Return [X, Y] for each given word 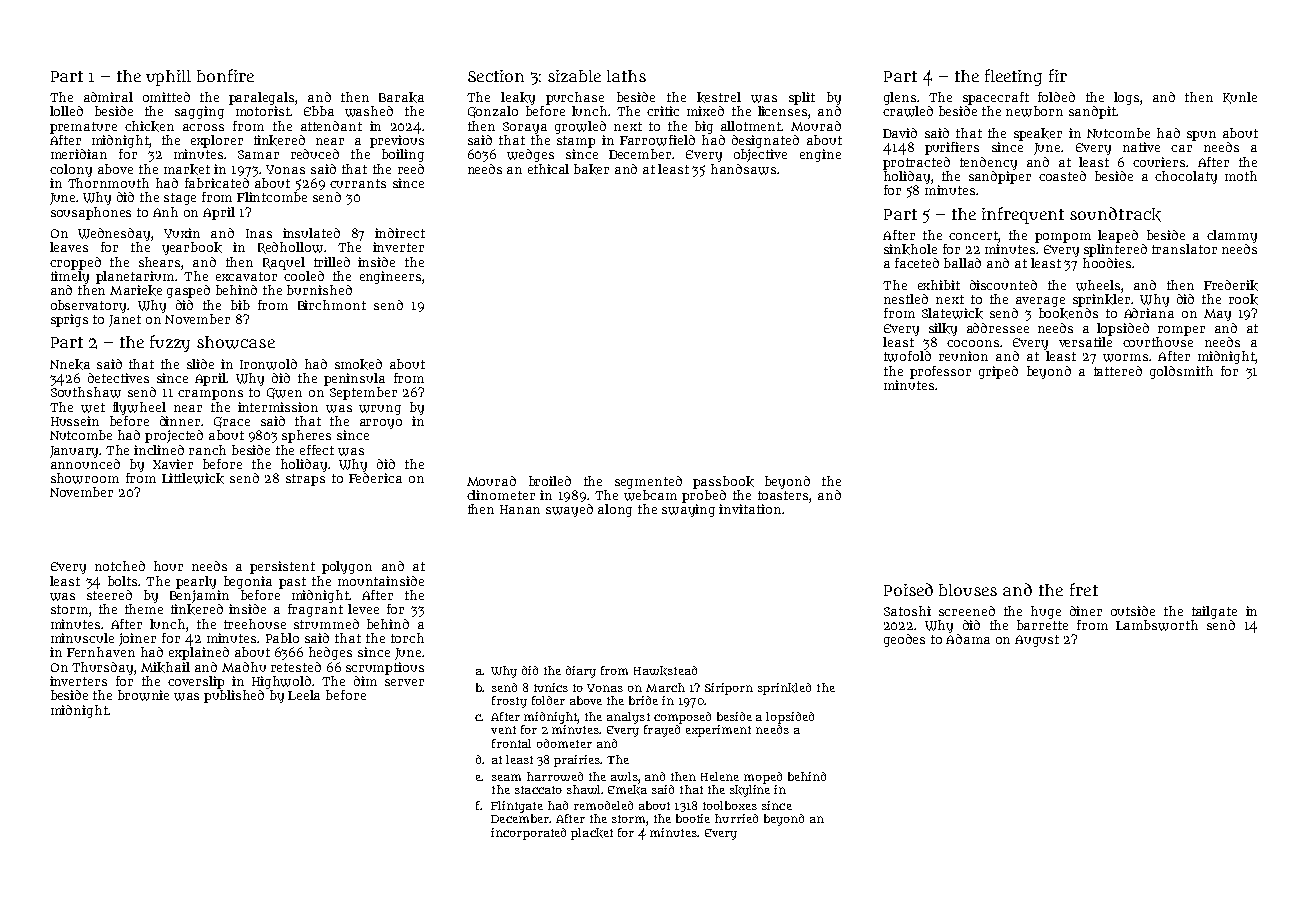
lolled [66, 111]
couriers [1159, 162]
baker [591, 169]
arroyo [381, 424]
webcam [650, 495]
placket [592, 834]
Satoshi [907, 611]
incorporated [528, 834]
